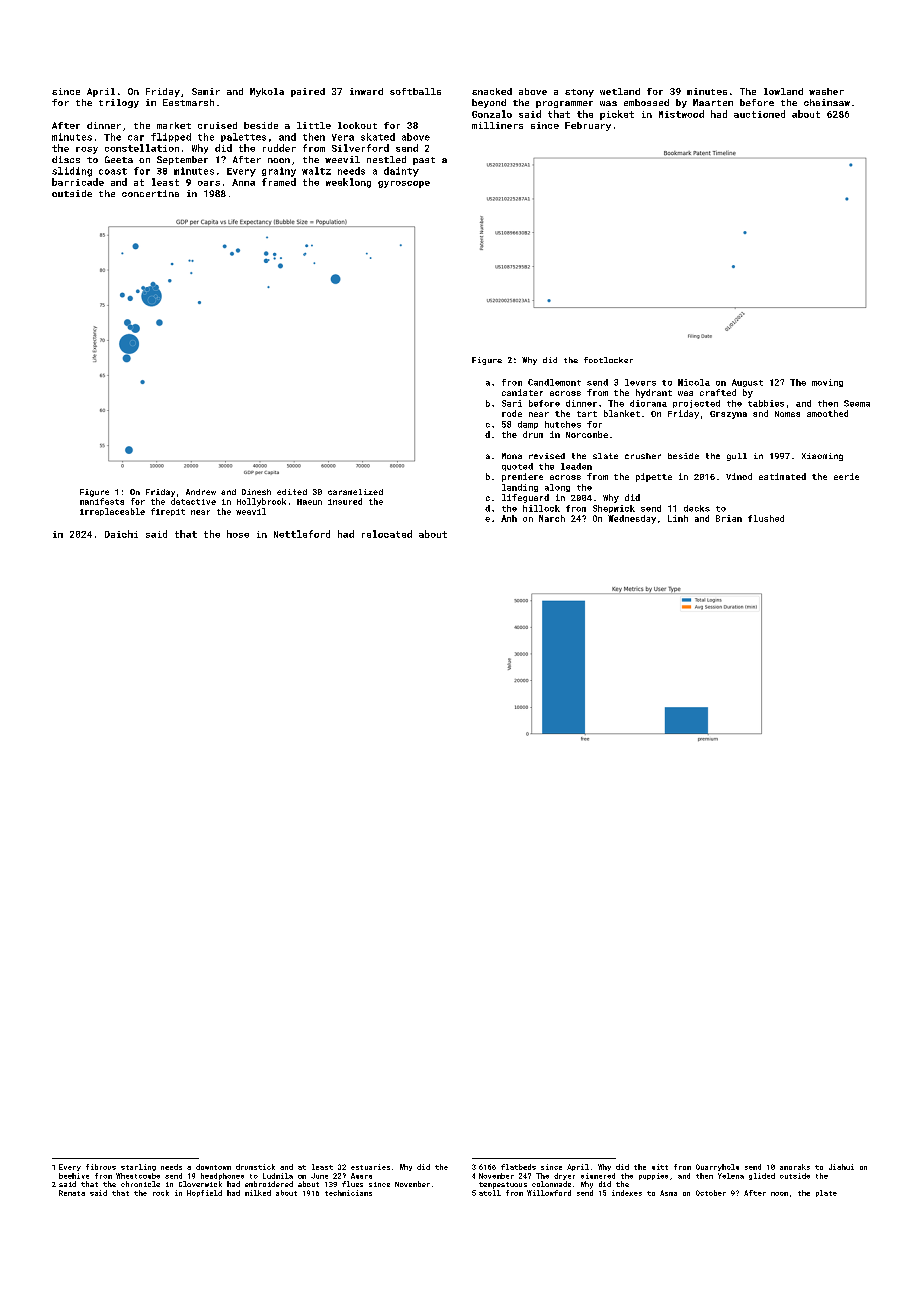  I want to click on Andrew, so click(201, 492).
